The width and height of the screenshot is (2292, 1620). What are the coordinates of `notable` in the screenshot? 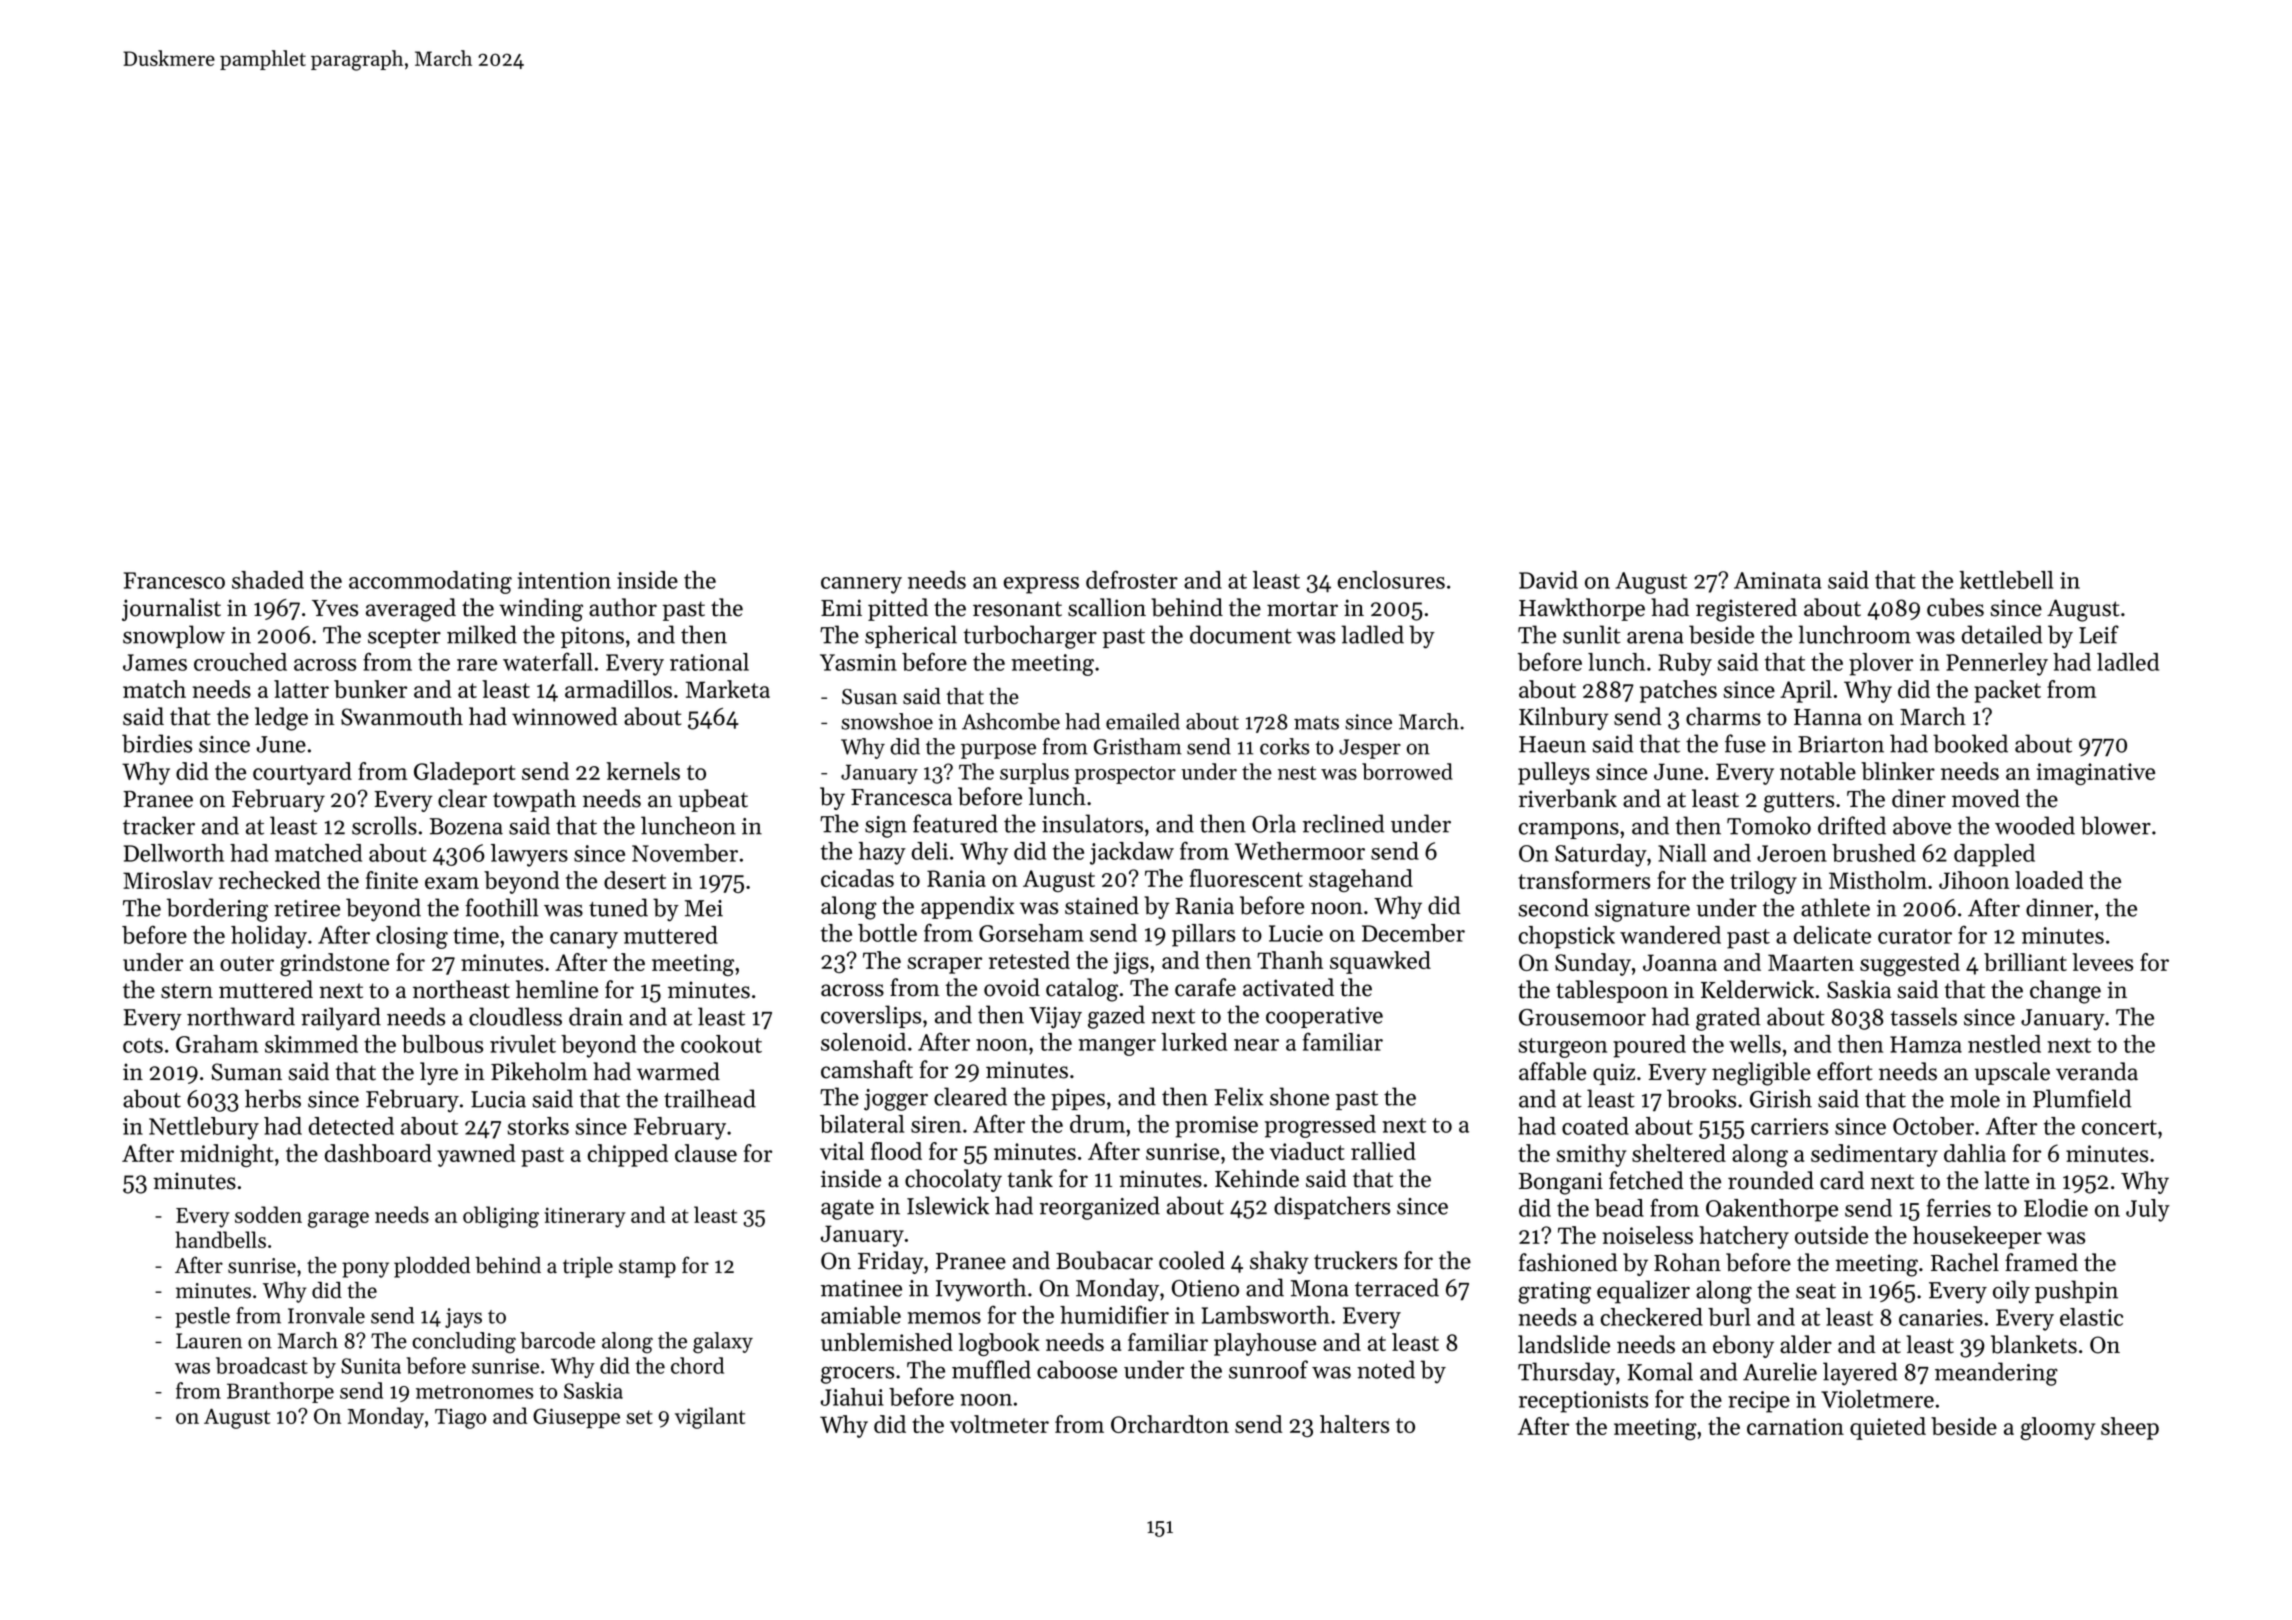 It's located at (1818, 771).
